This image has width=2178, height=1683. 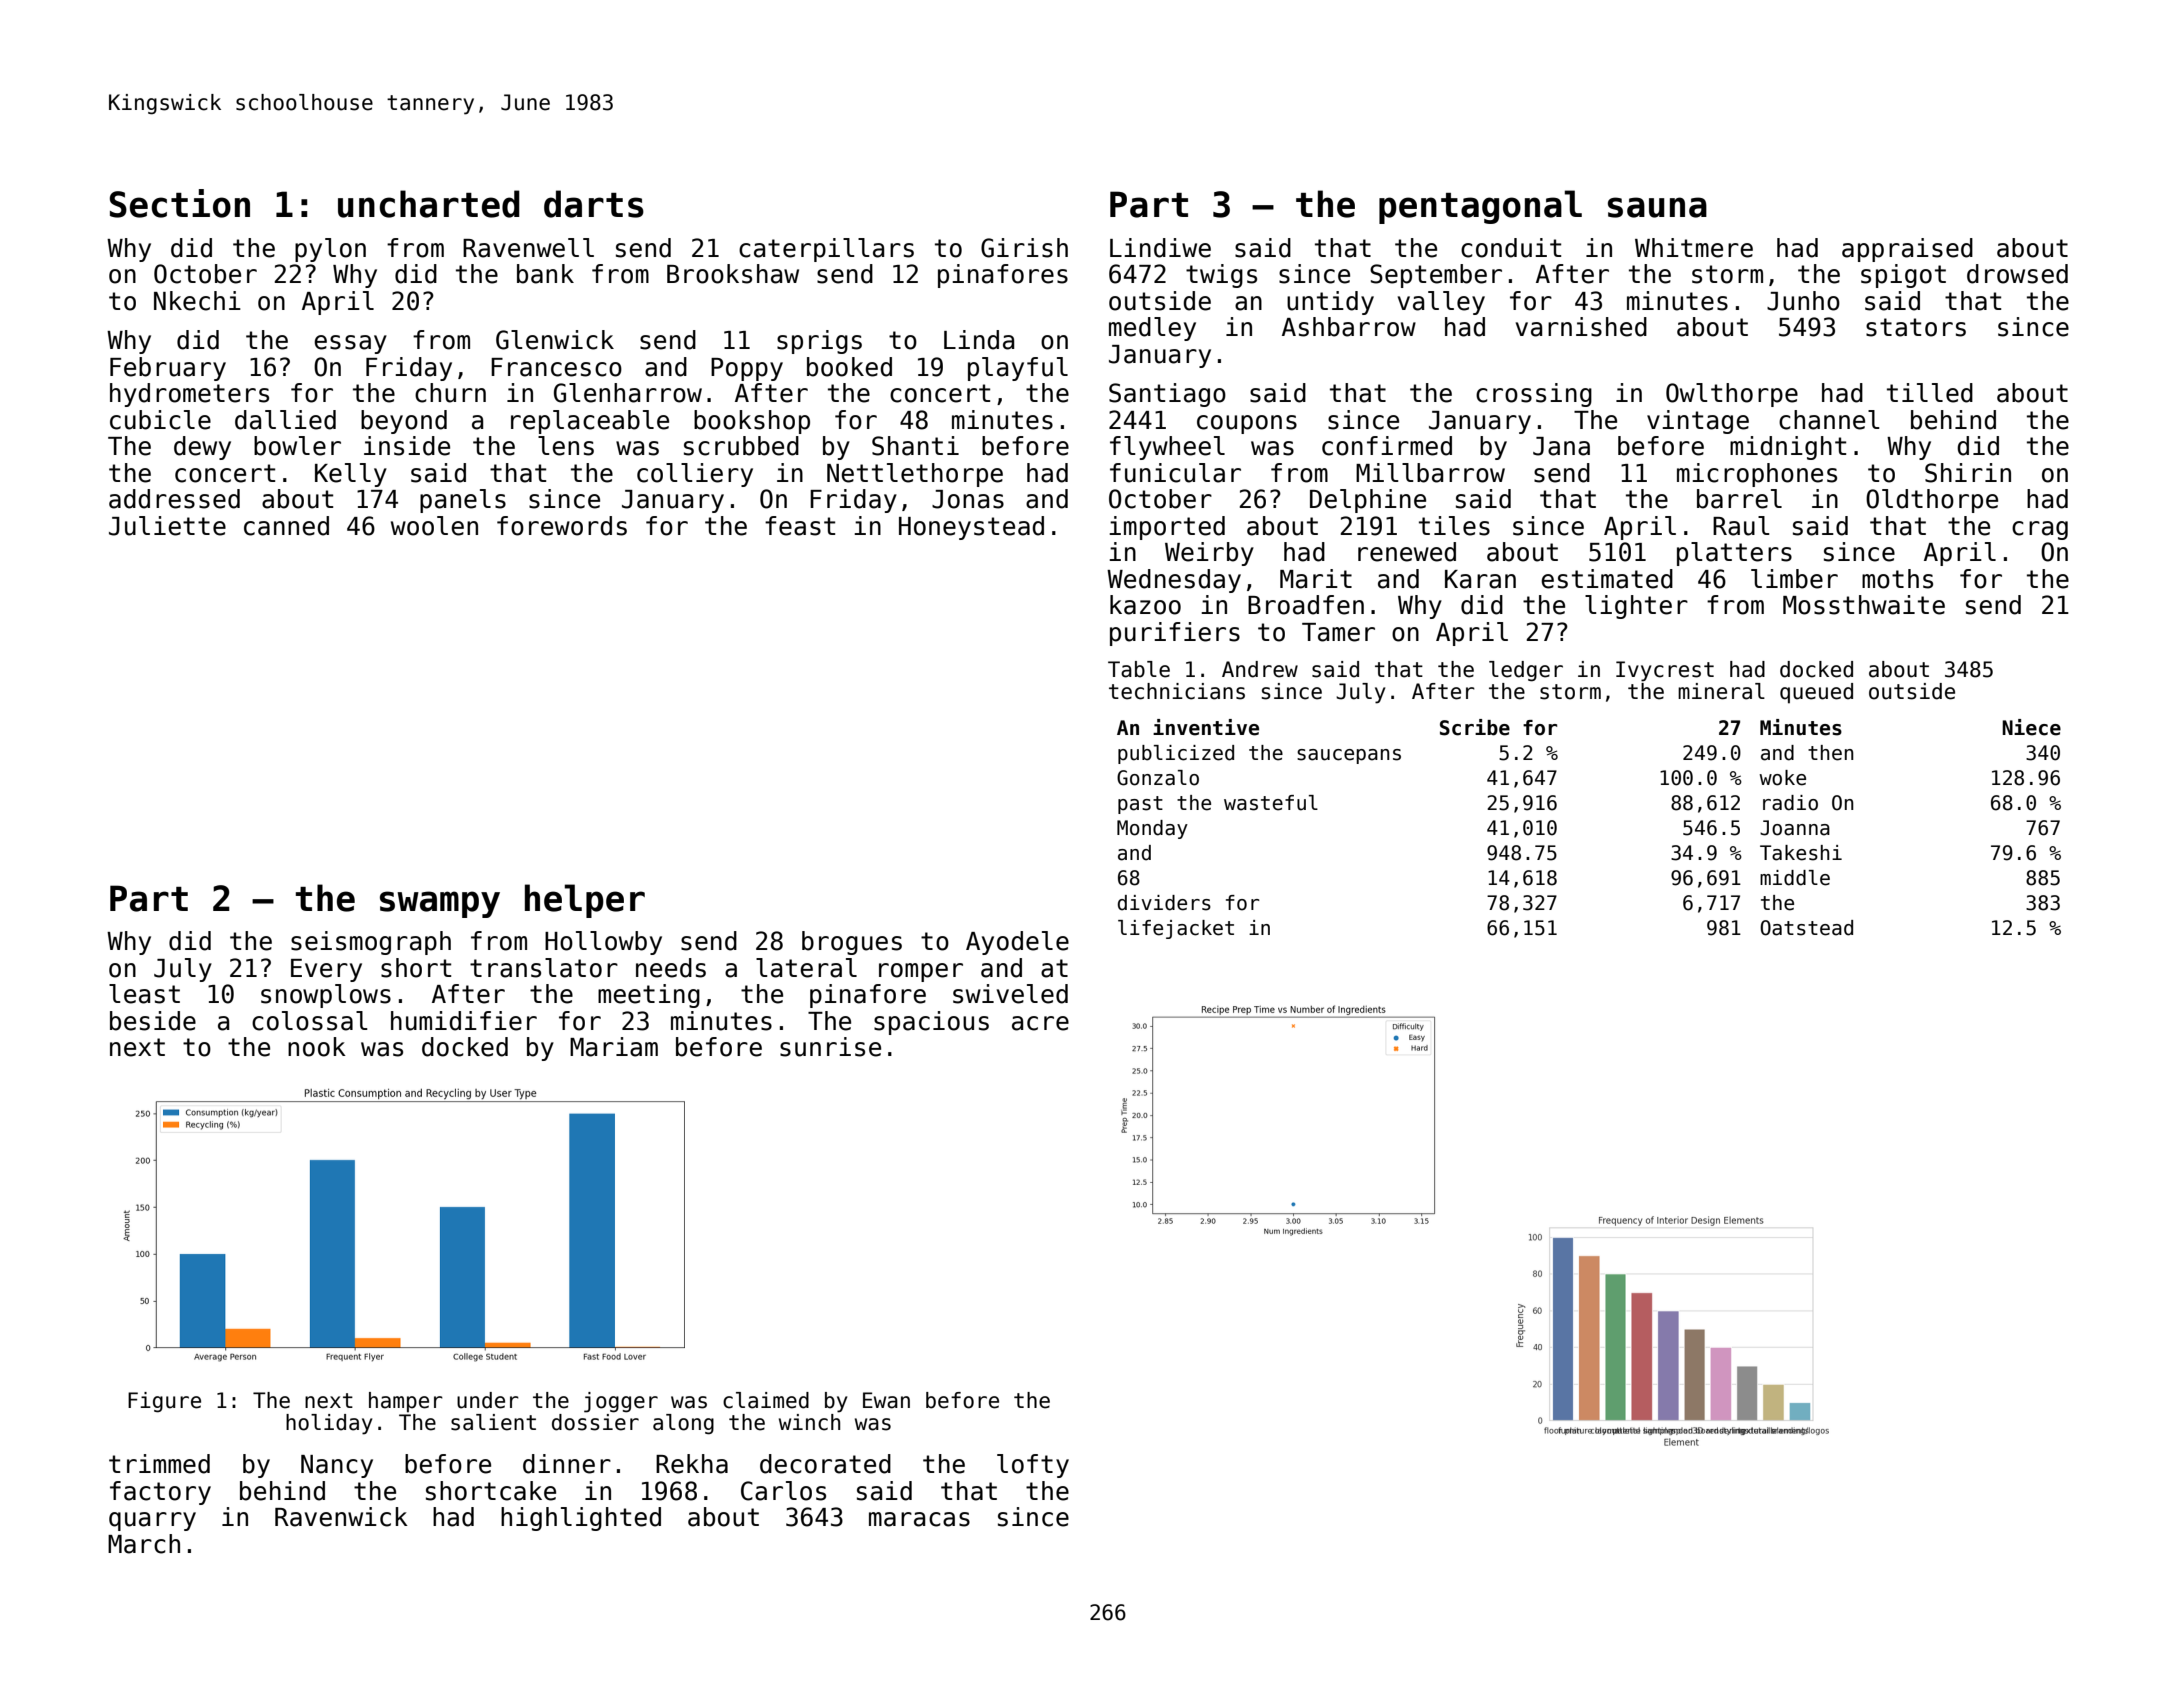 I want to click on maracas, so click(x=919, y=1519).
